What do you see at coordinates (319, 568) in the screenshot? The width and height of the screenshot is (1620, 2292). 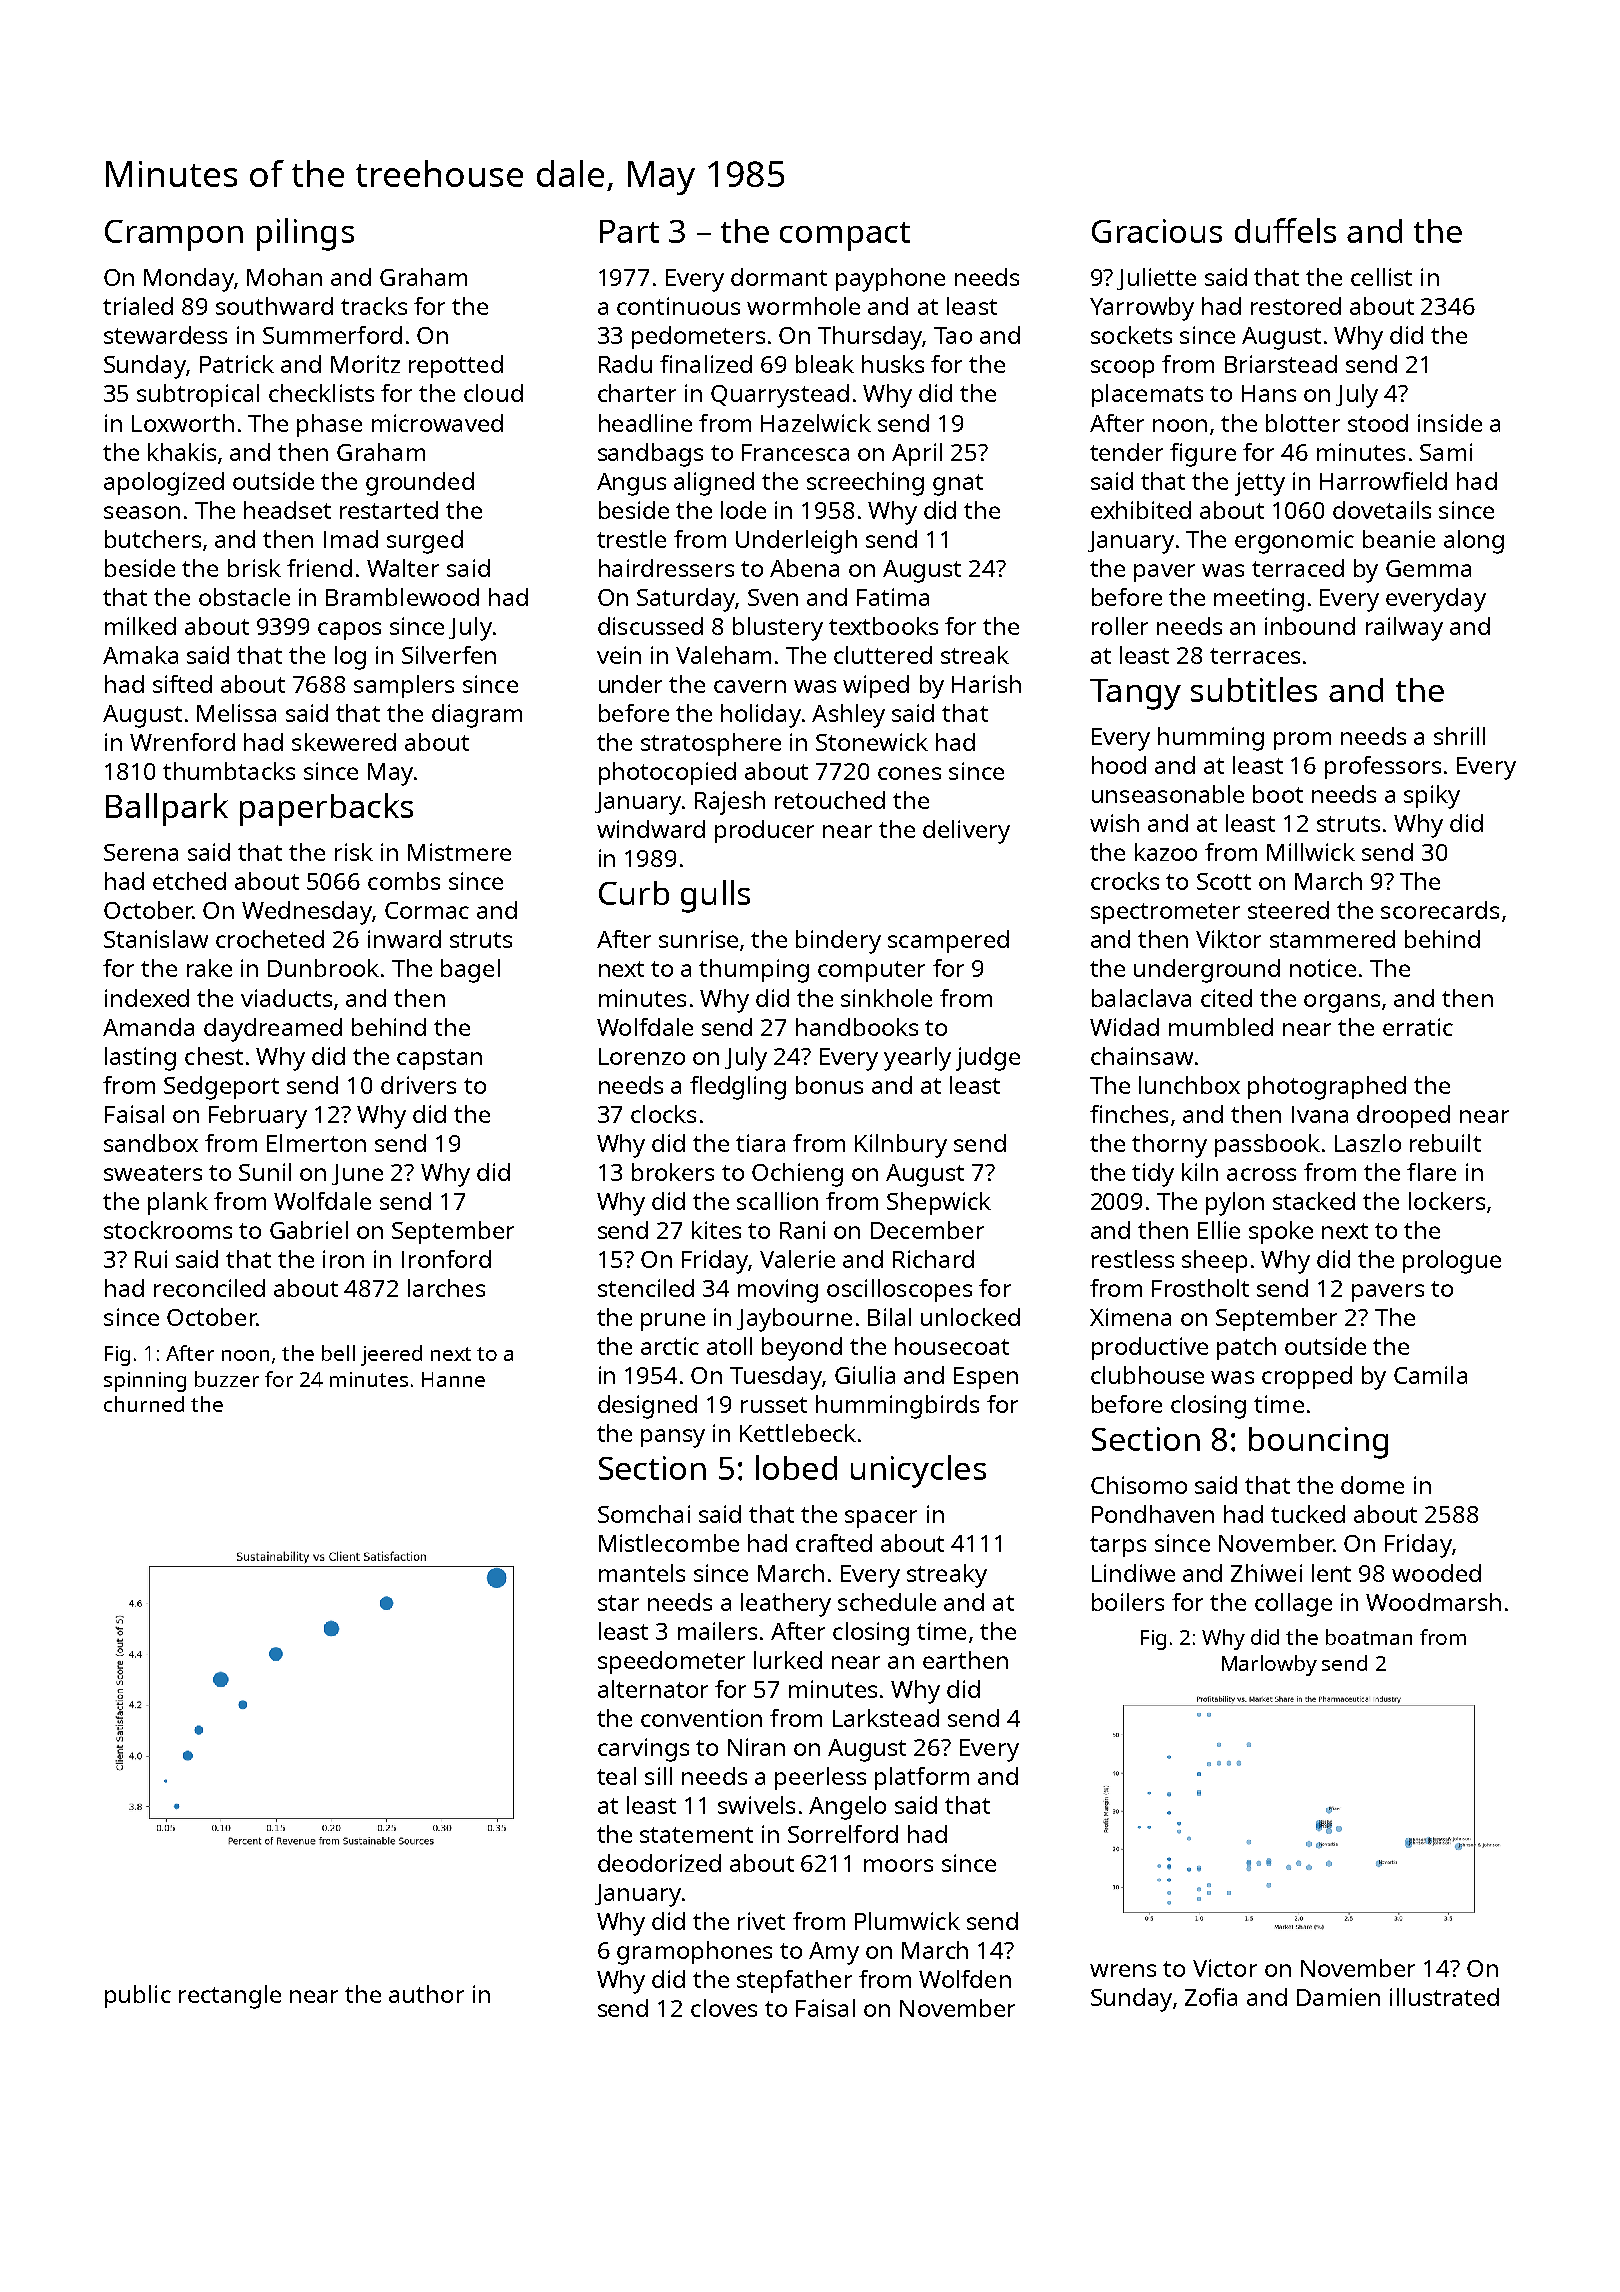 I see `friend` at bounding box center [319, 568].
